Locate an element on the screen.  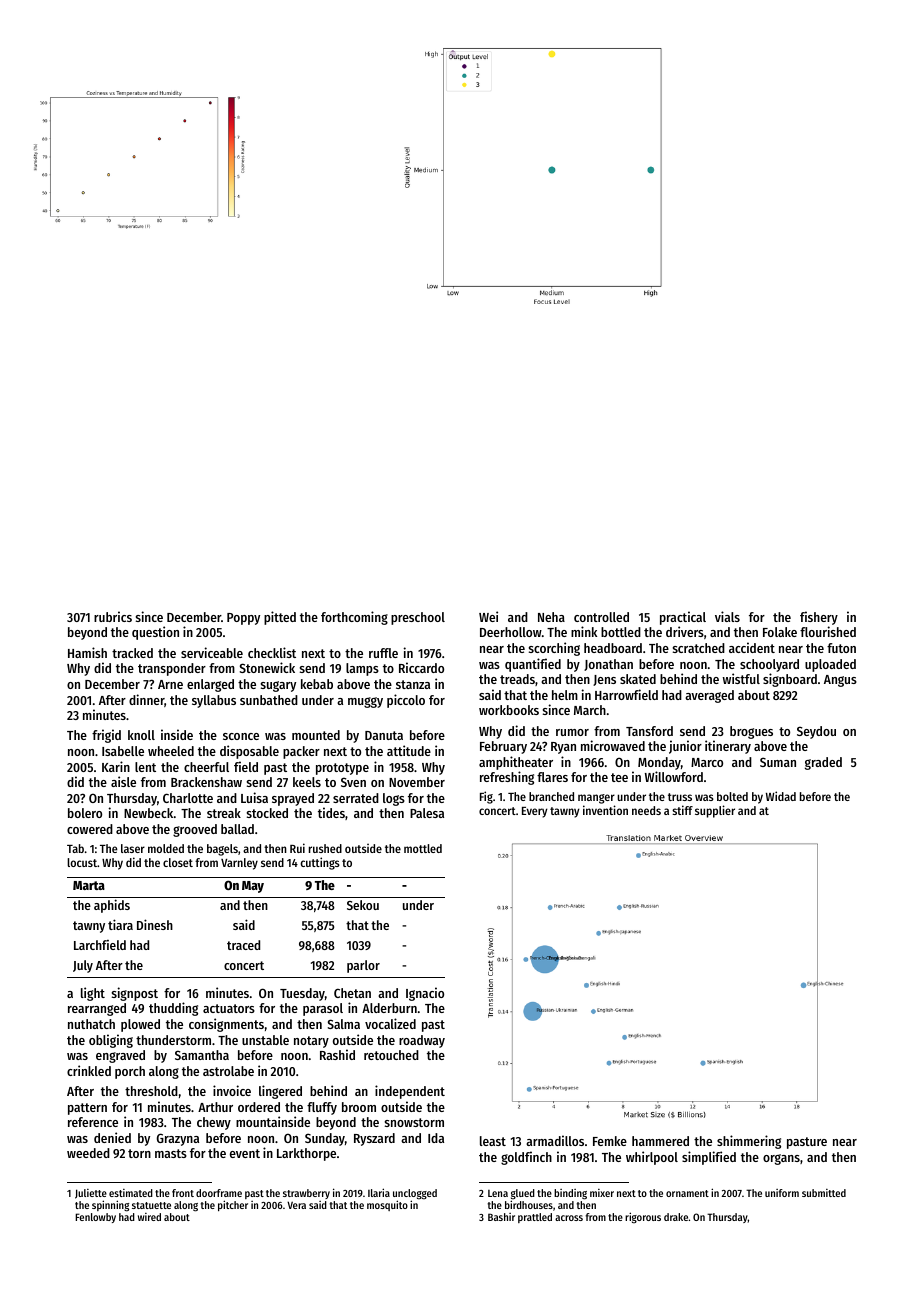
pitted is located at coordinates (280, 618).
